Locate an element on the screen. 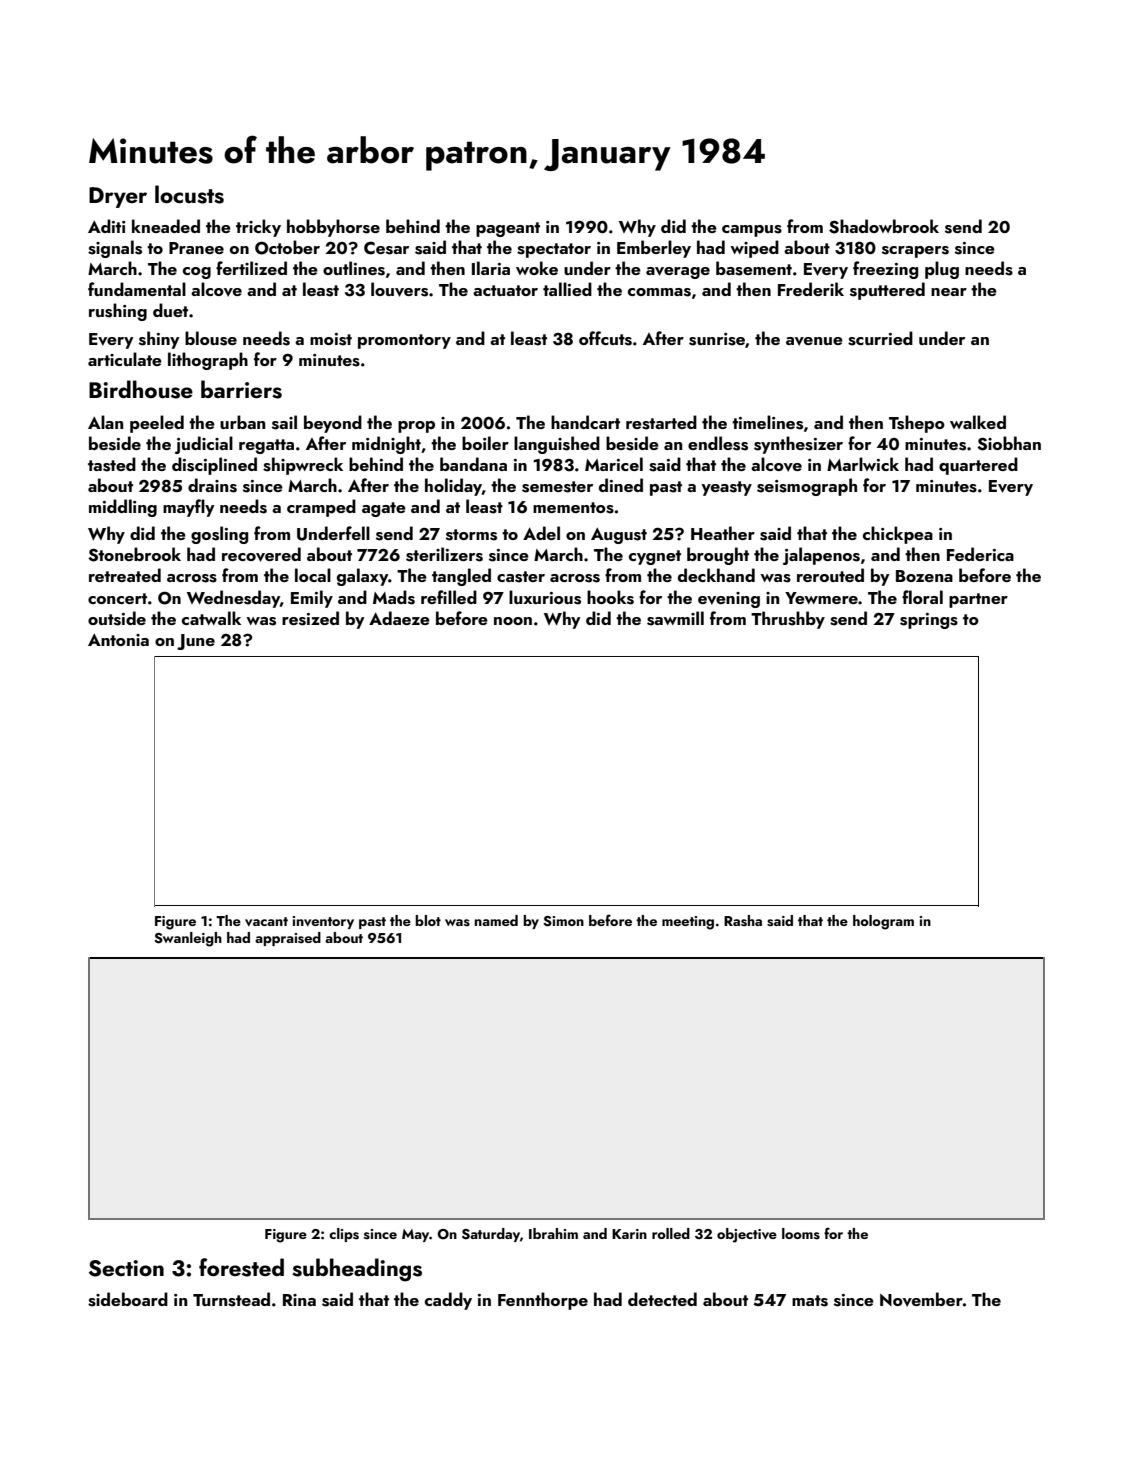 This screenshot has height=1467, width=1133. near is located at coordinates (949, 292).
